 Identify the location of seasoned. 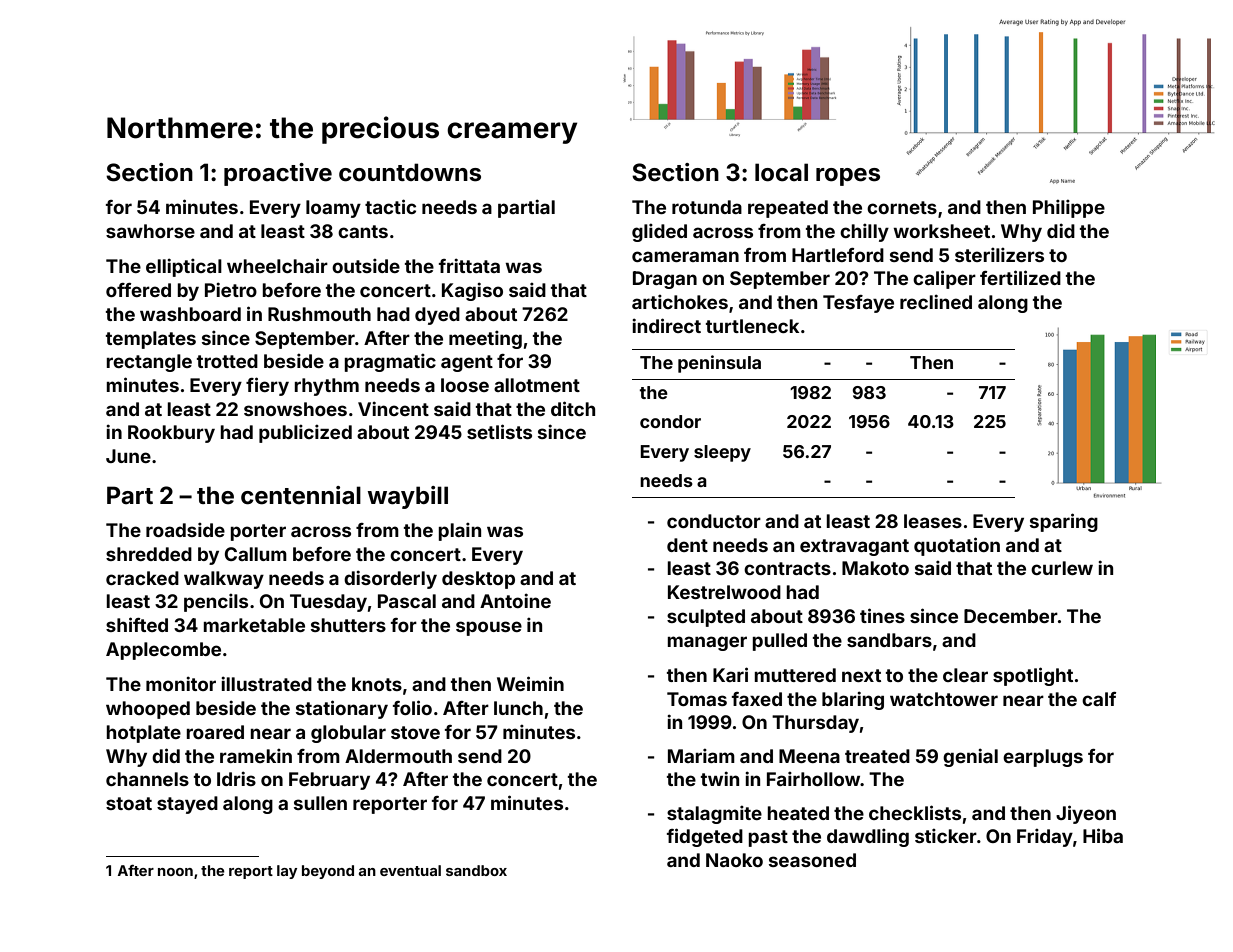
(812, 860).
